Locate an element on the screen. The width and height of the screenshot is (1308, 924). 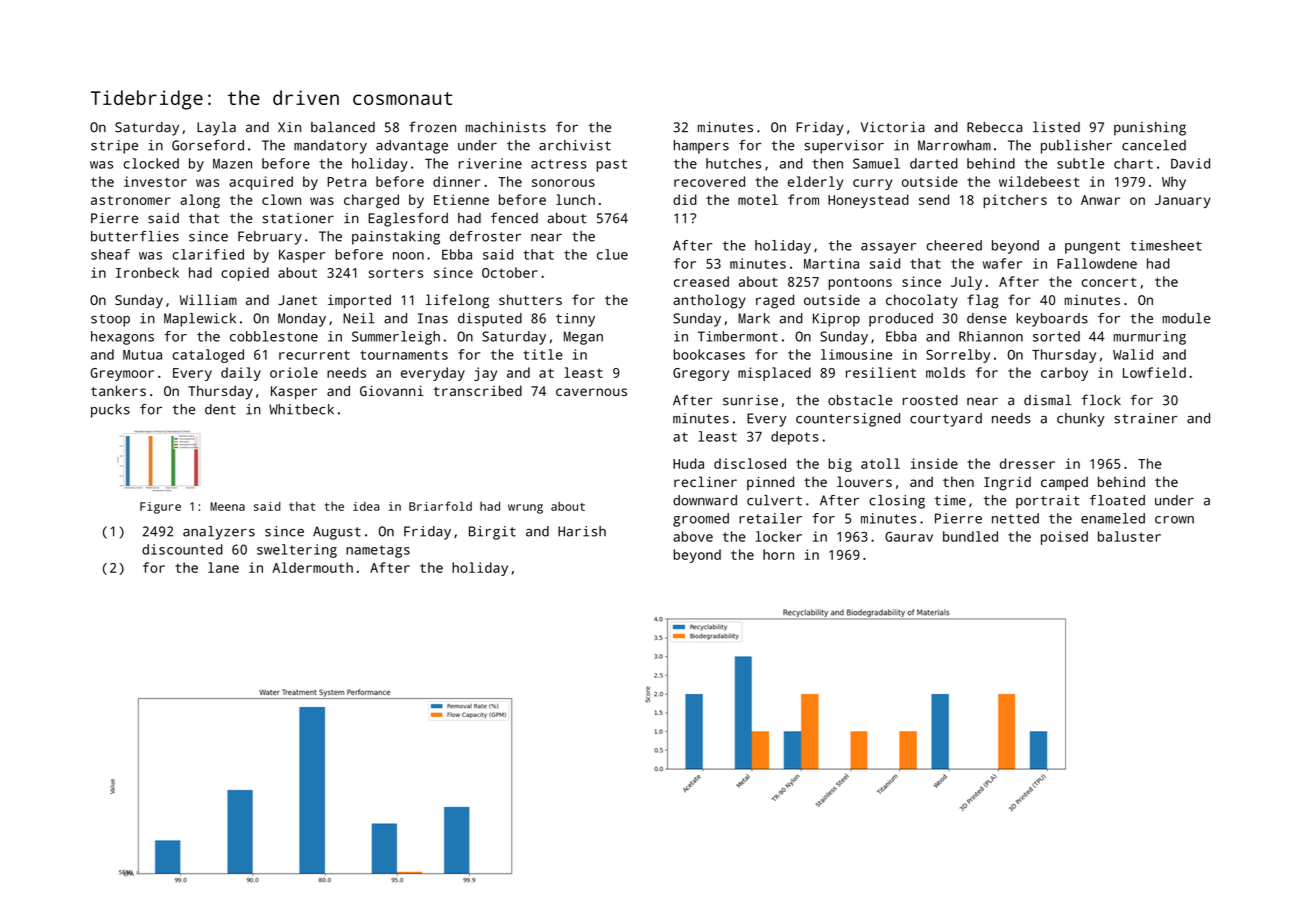
sorters is located at coordinates (396, 273).
